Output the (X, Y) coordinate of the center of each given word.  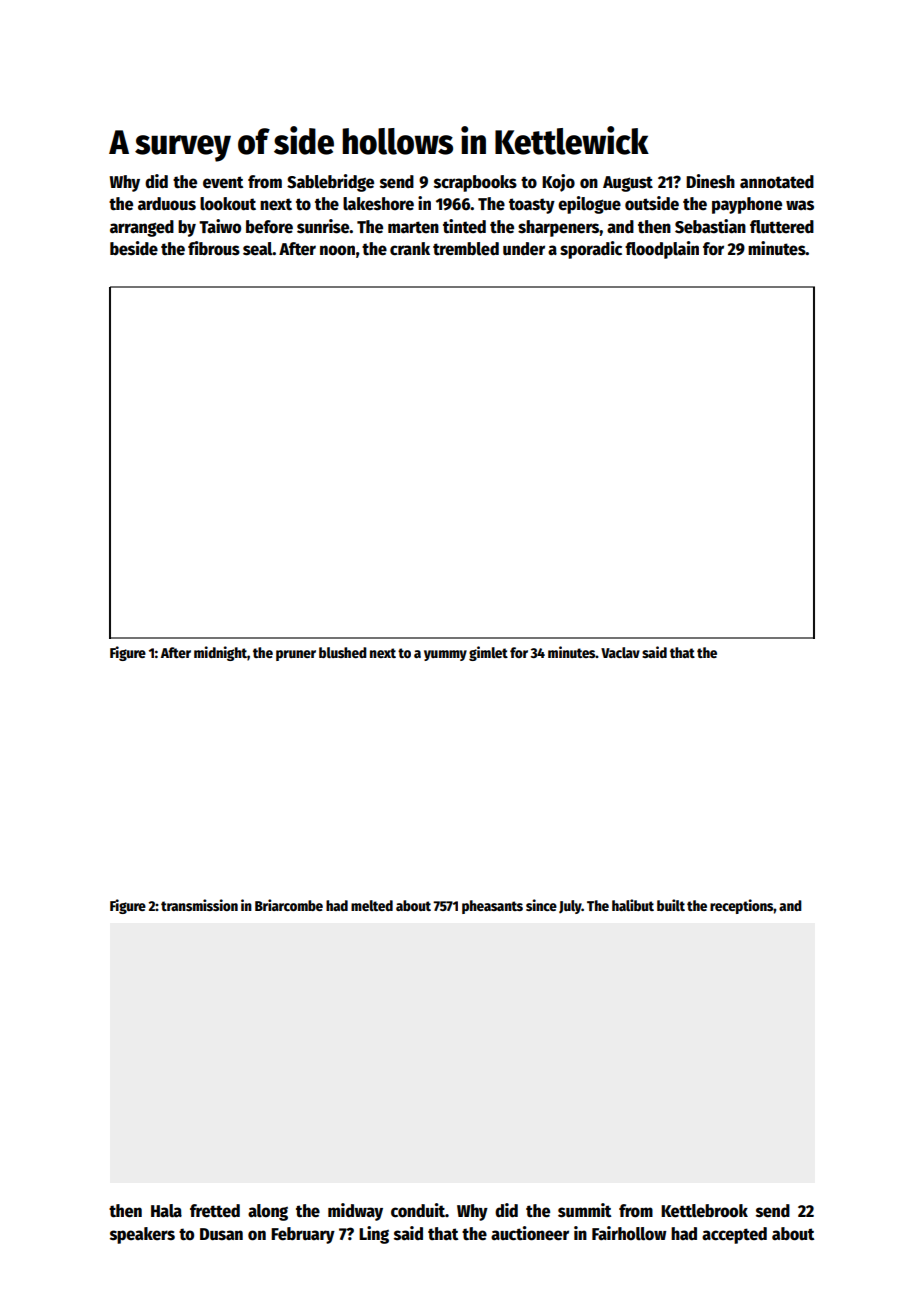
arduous (167, 204)
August (628, 184)
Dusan (221, 1234)
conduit (418, 1210)
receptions (742, 906)
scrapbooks (475, 183)
